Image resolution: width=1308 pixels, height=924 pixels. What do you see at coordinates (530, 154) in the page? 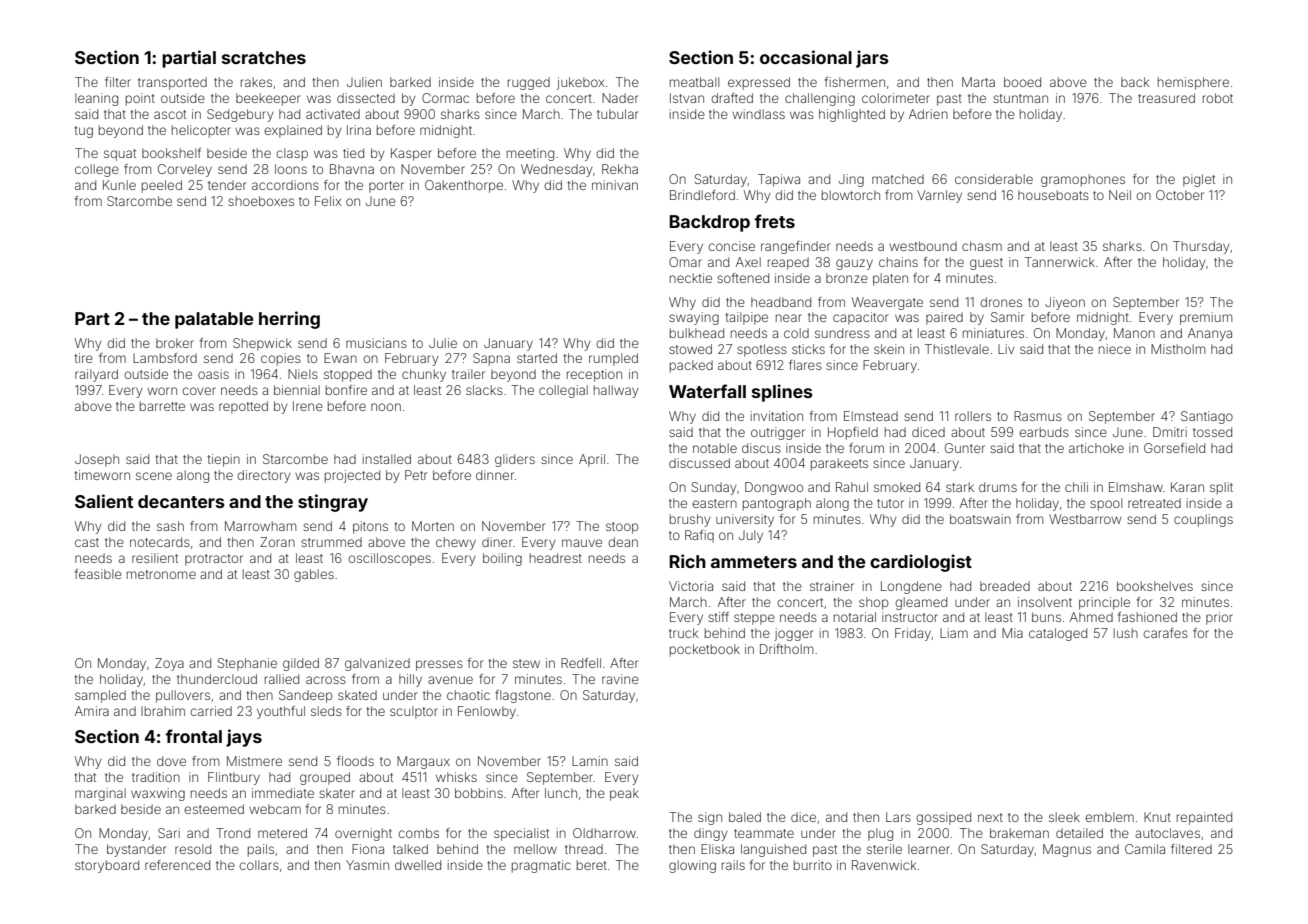
I see `meeting` at bounding box center [530, 154].
